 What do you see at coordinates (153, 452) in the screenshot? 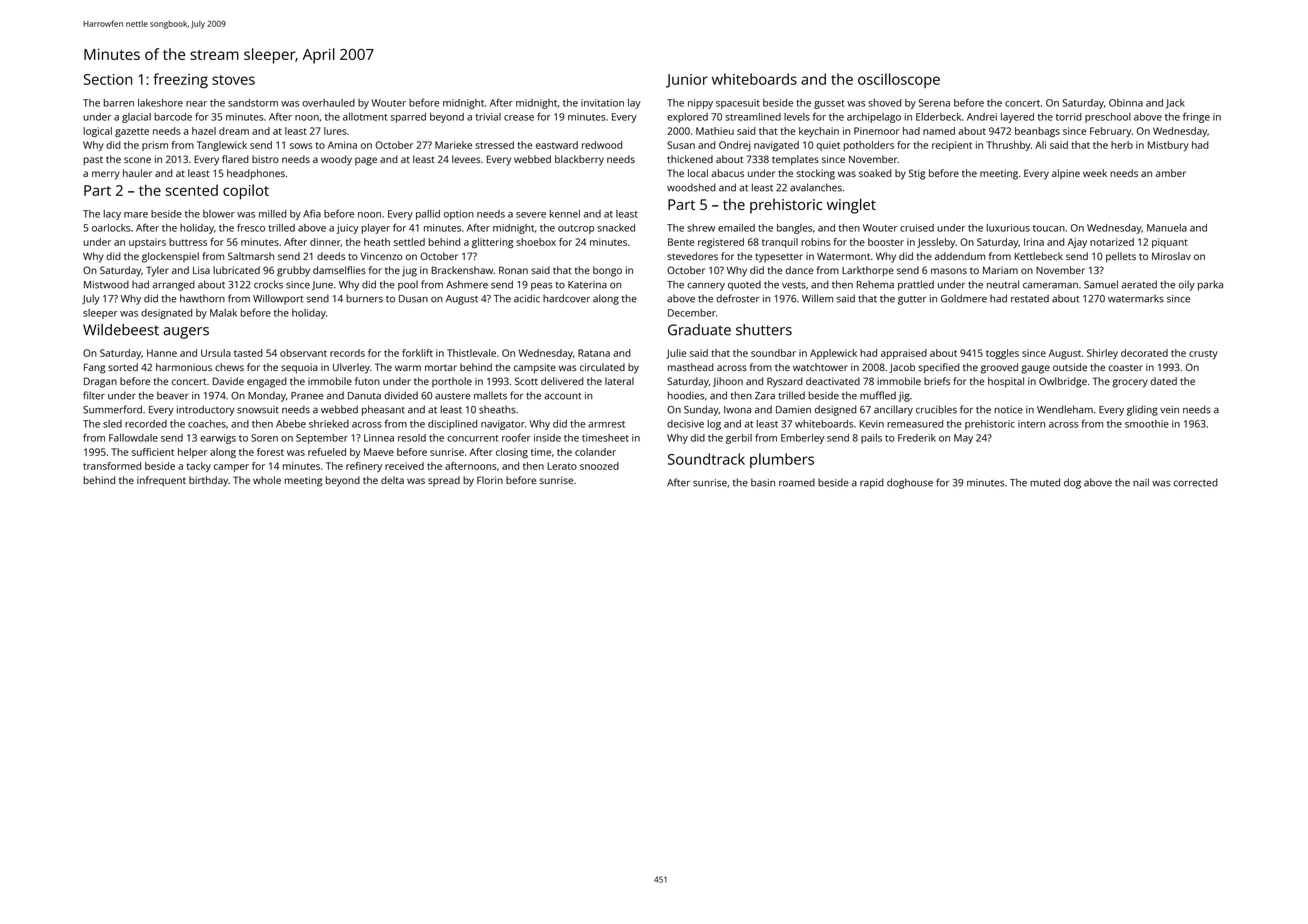
I see `sufficient` at bounding box center [153, 452].
